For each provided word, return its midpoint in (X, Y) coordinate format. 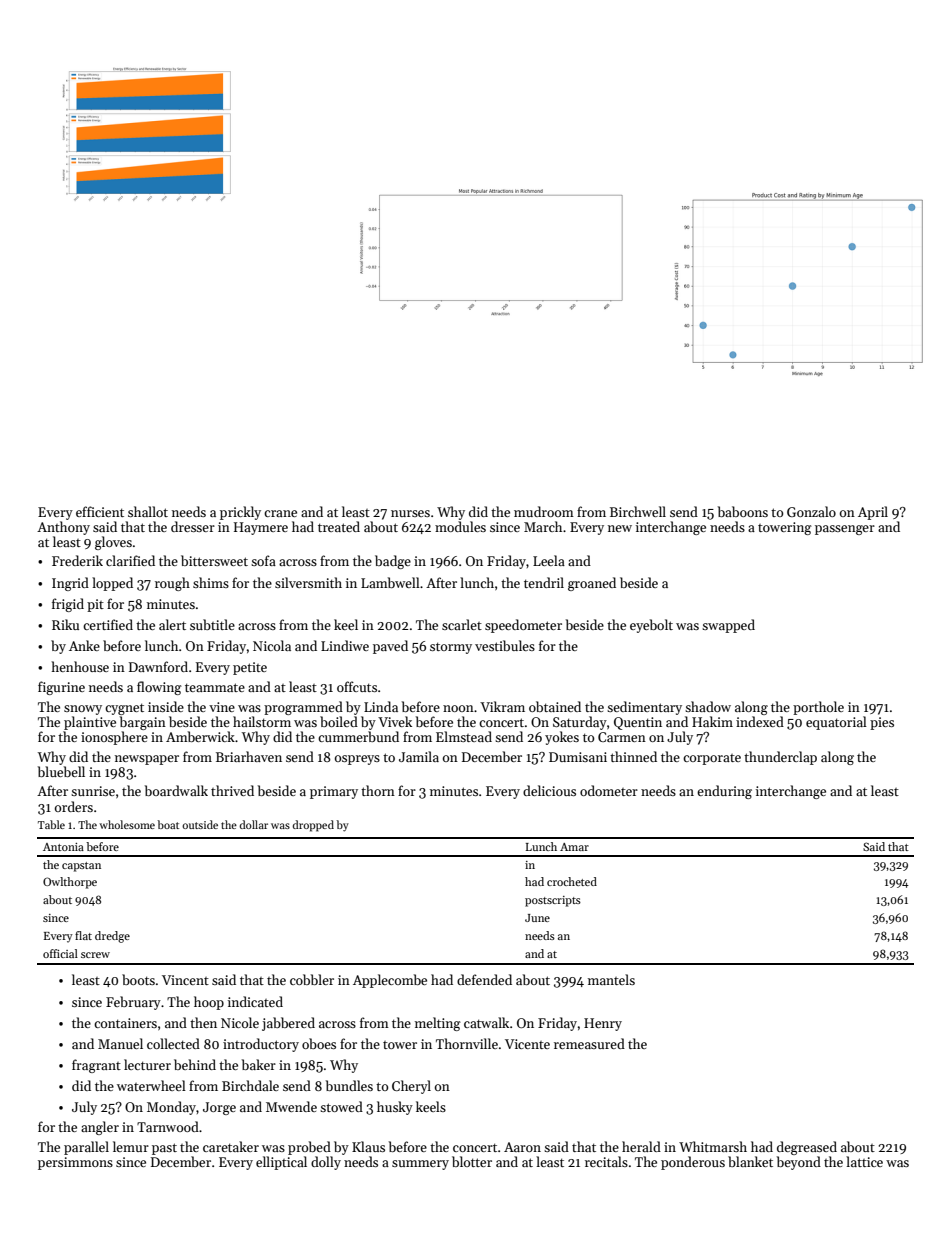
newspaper (147, 760)
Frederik (77, 560)
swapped (728, 626)
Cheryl (411, 1087)
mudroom (544, 511)
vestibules (505, 645)
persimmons (75, 1163)
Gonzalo (811, 511)
